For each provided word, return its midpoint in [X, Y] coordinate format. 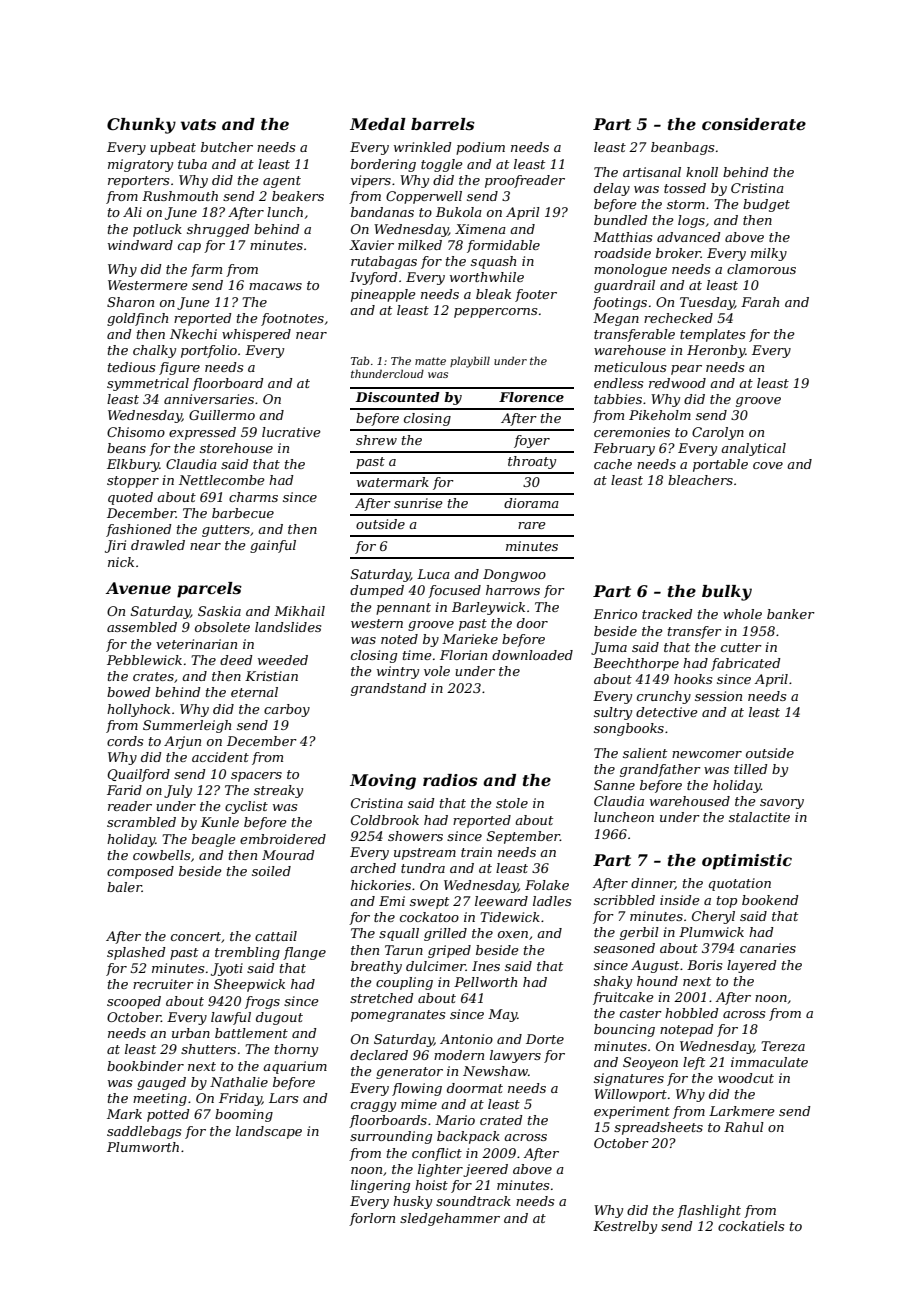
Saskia [219, 611]
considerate [754, 124]
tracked [667, 614]
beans [126, 448]
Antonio [466, 1039]
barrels [443, 124]
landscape [269, 1132]
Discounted [398, 397]
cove [768, 465]
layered [752, 966]
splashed [136, 953]
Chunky [141, 126]
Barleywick [488, 608]
